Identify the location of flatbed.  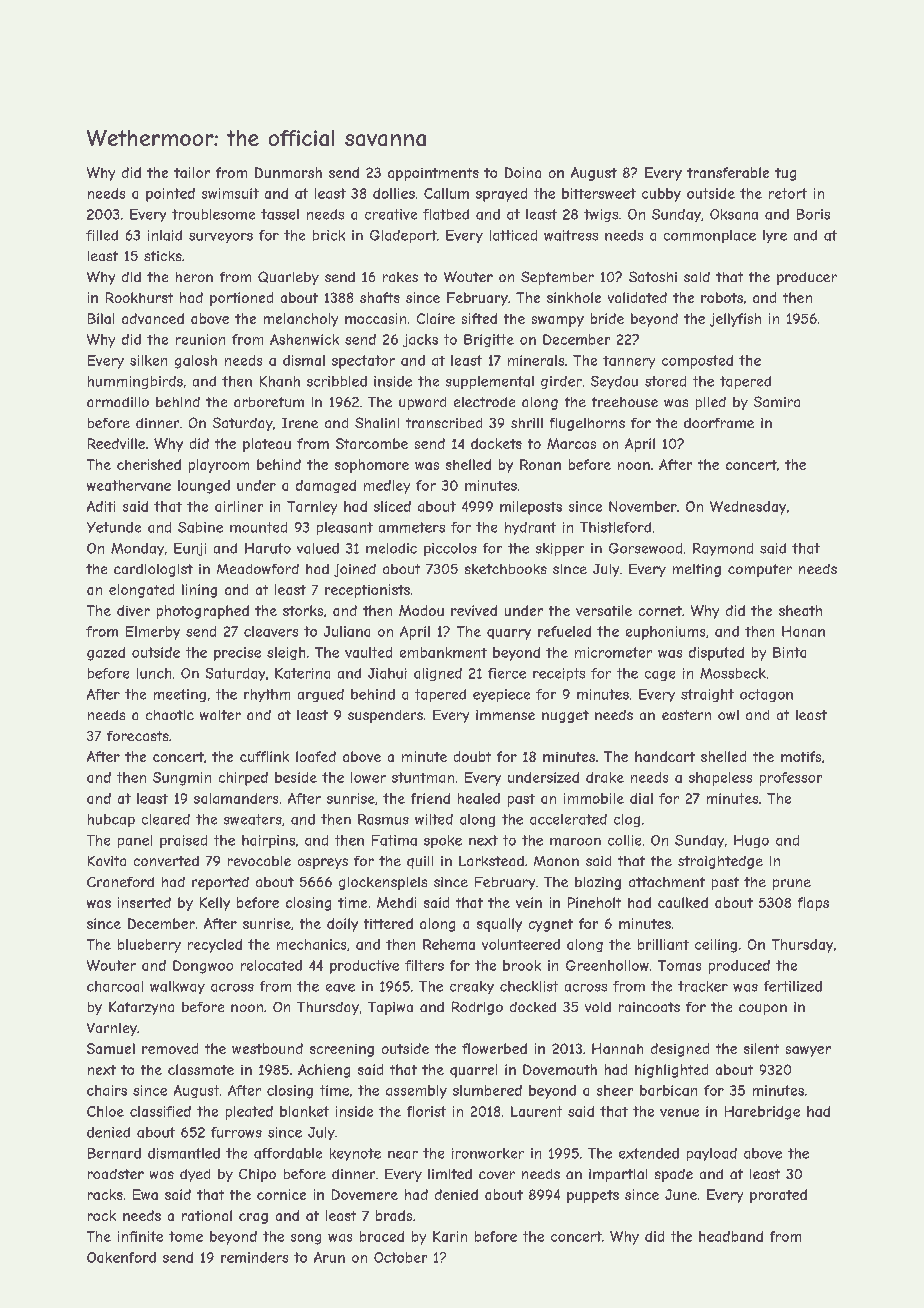
(446, 214).
